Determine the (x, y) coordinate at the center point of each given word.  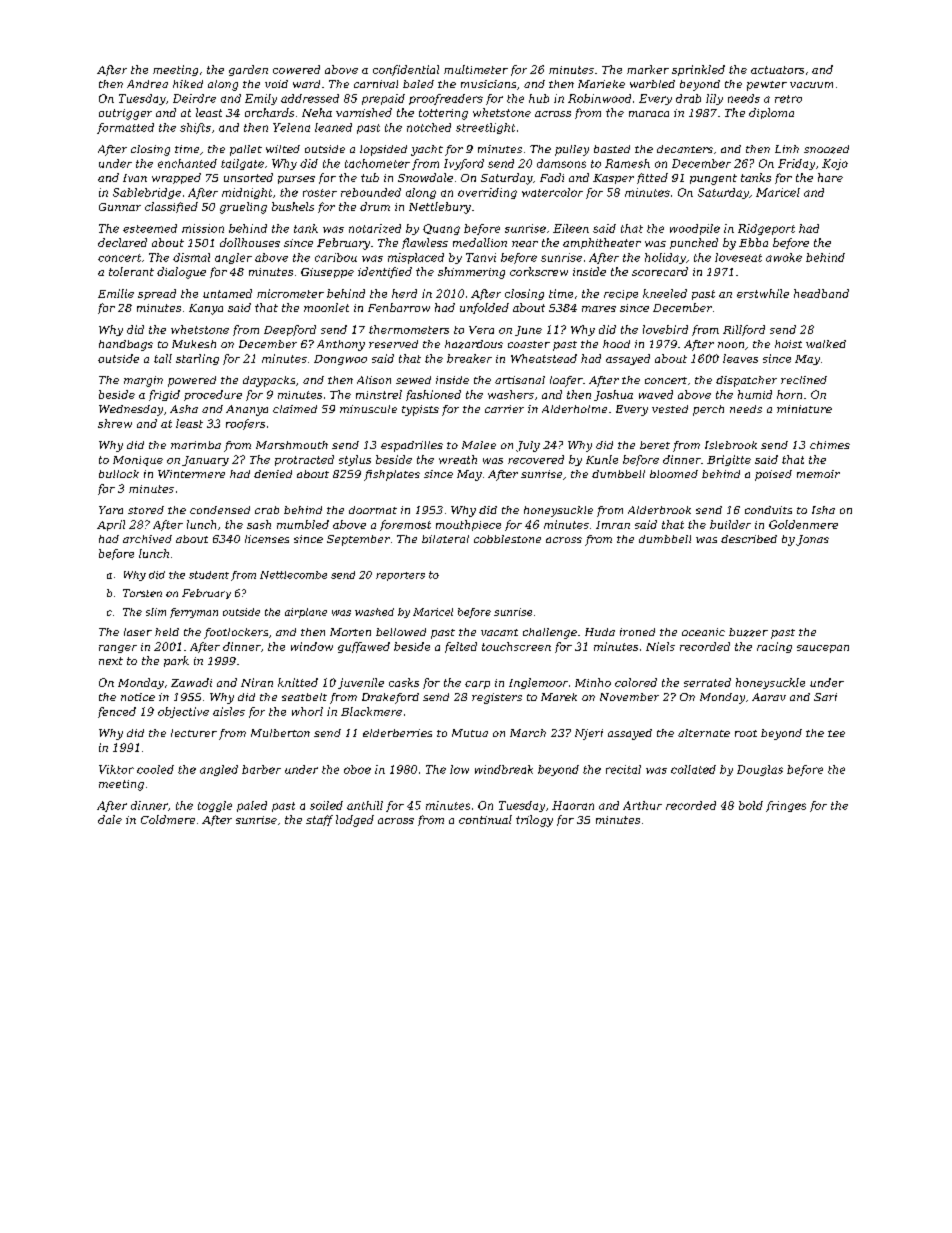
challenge (550, 633)
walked (826, 344)
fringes (786, 806)
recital (623, 769)
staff (319, 820)
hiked (188, 84)
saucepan (823, 649)
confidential (406, 70)
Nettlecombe (293, 575)
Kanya (206, 309)
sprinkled (698, 70)
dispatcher (746, 381)
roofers (245, 424)
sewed (413, 380)
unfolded (484, 308)
